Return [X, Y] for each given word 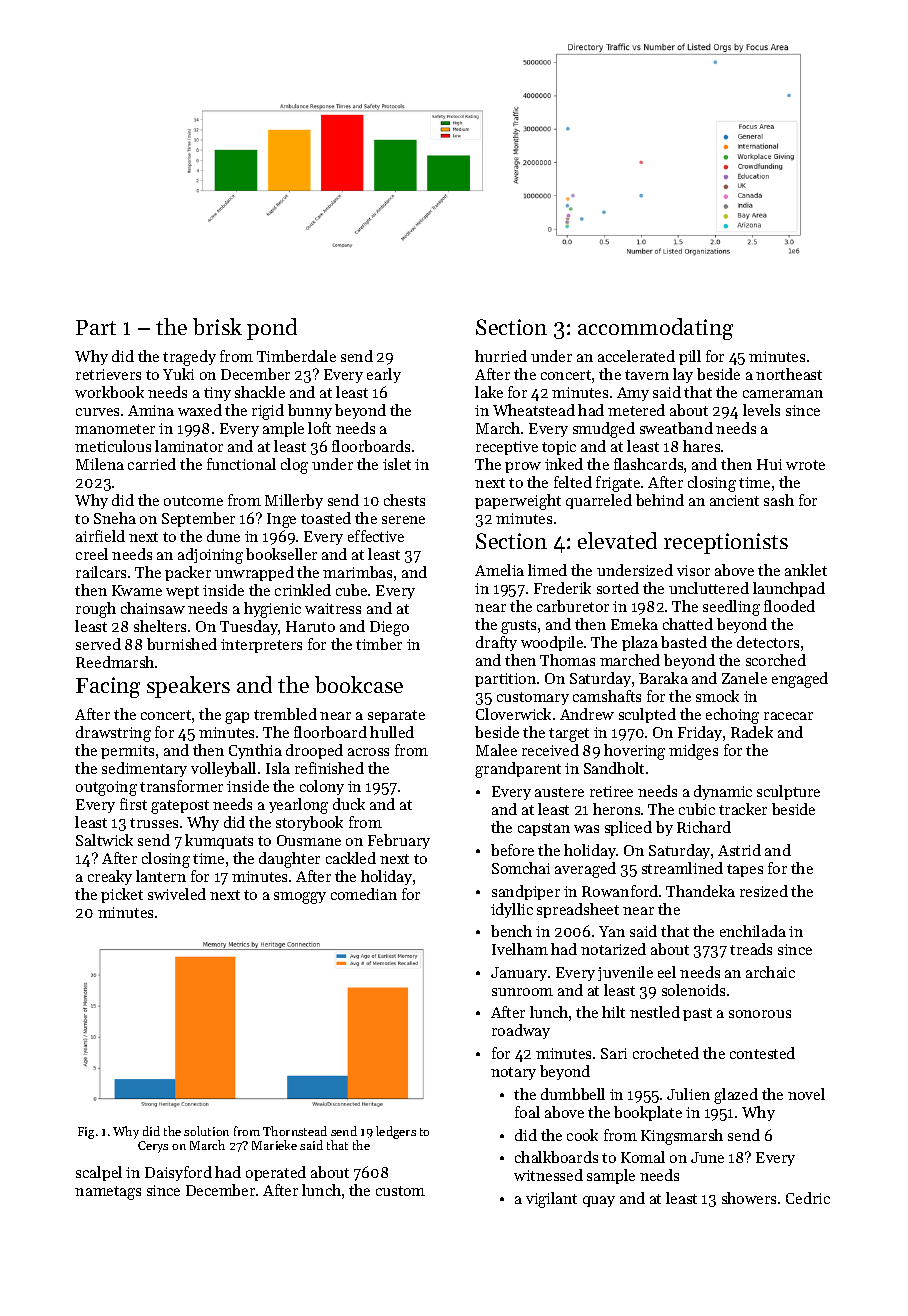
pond [272, 329]
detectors [768, 642]
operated [276, 1173]
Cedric [808, 1198]
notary [513, 1073]
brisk [217, 326]
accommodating [655, 329]
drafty [496, 643]
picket [122, 895]
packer [188, 573]
